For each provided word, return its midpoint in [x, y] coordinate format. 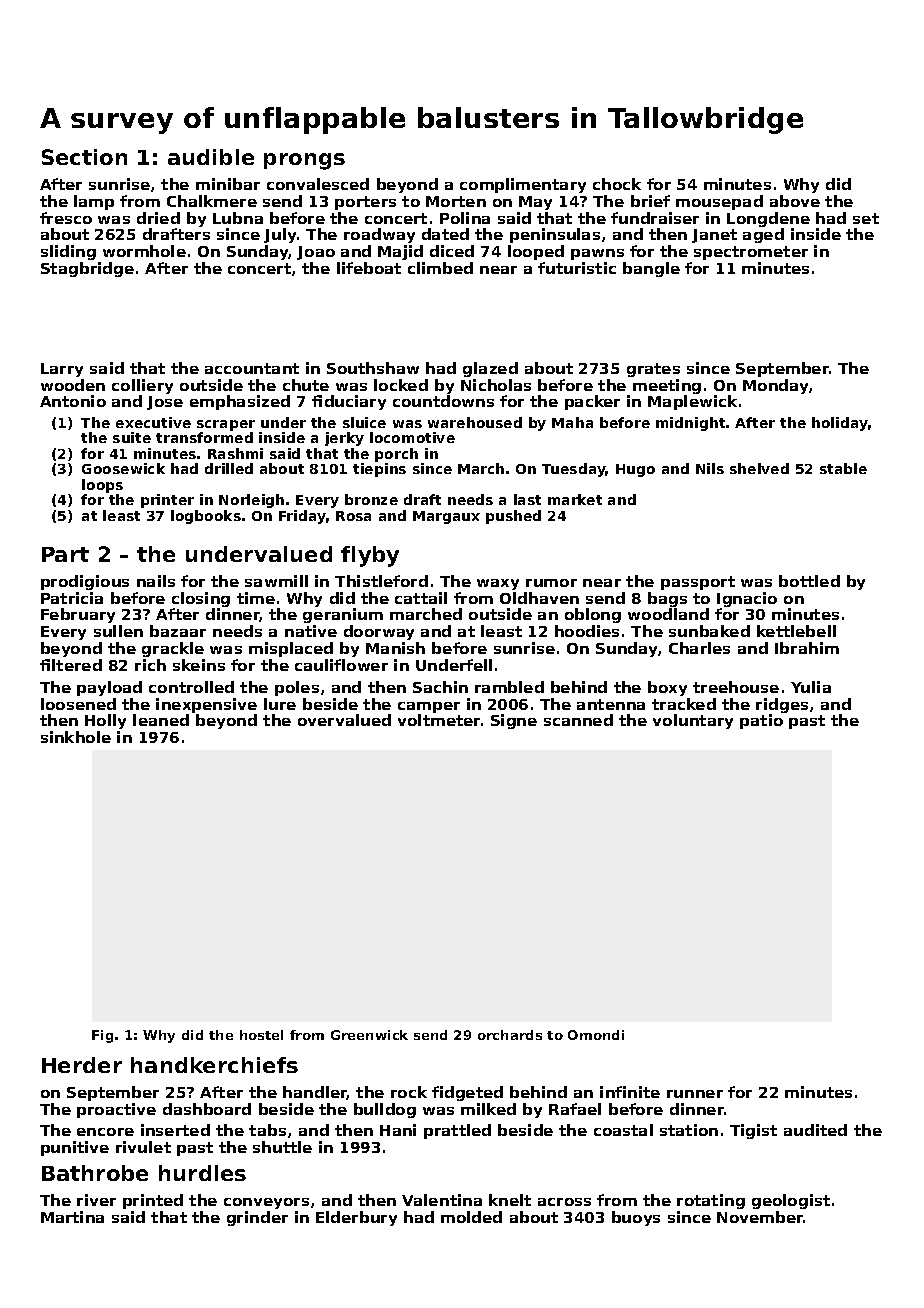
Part [65, 554]
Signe [514, 721]
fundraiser [655, 218]
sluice [364, 422]
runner [695, 1094]
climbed [440, 268]
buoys [636, 1218]
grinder [257, 1218]
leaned [161, 720]
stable [843, 468]
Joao [316, 253]
